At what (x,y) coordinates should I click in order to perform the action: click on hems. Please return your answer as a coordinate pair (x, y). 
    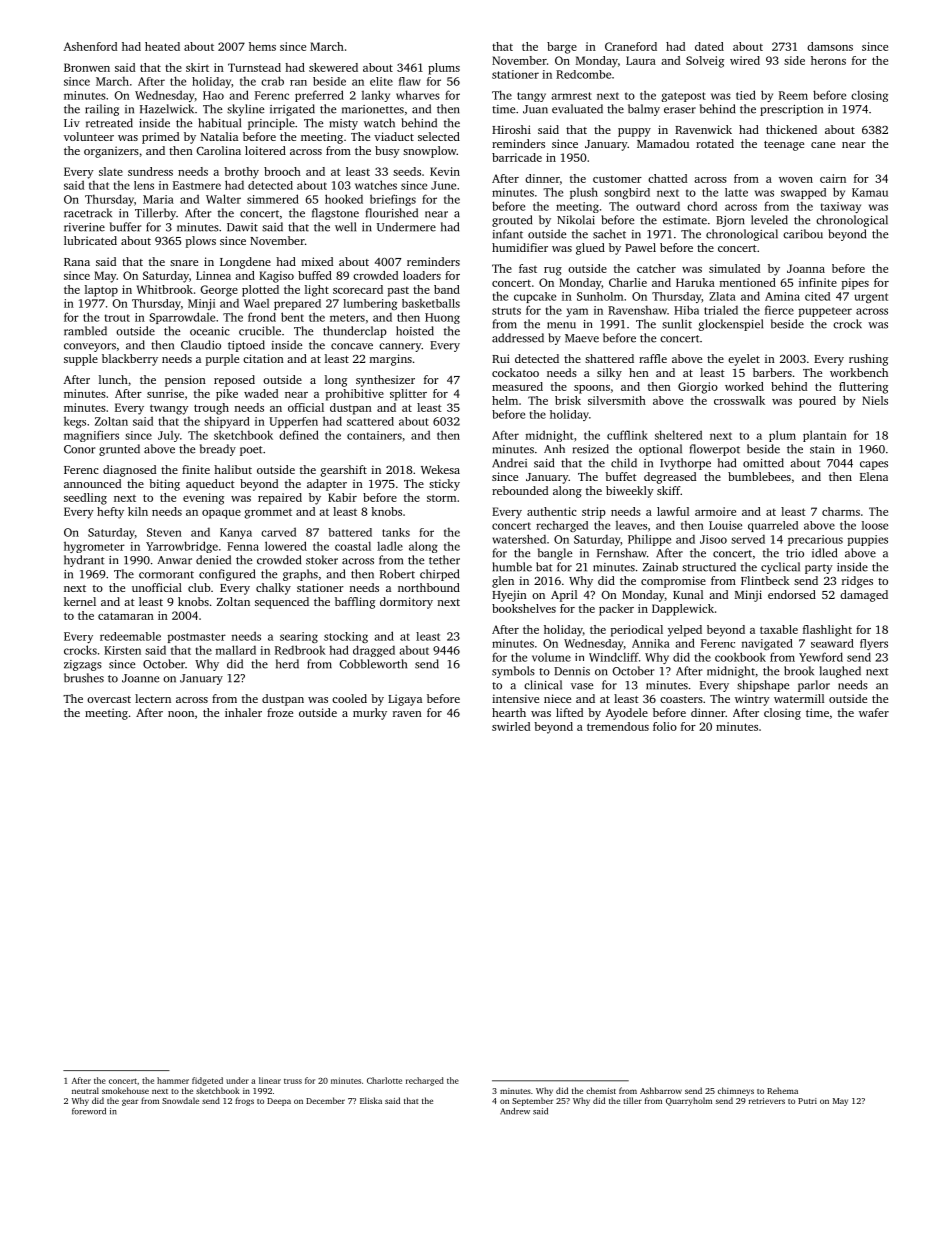
    Looking at the image, I should click on (262, 46).
